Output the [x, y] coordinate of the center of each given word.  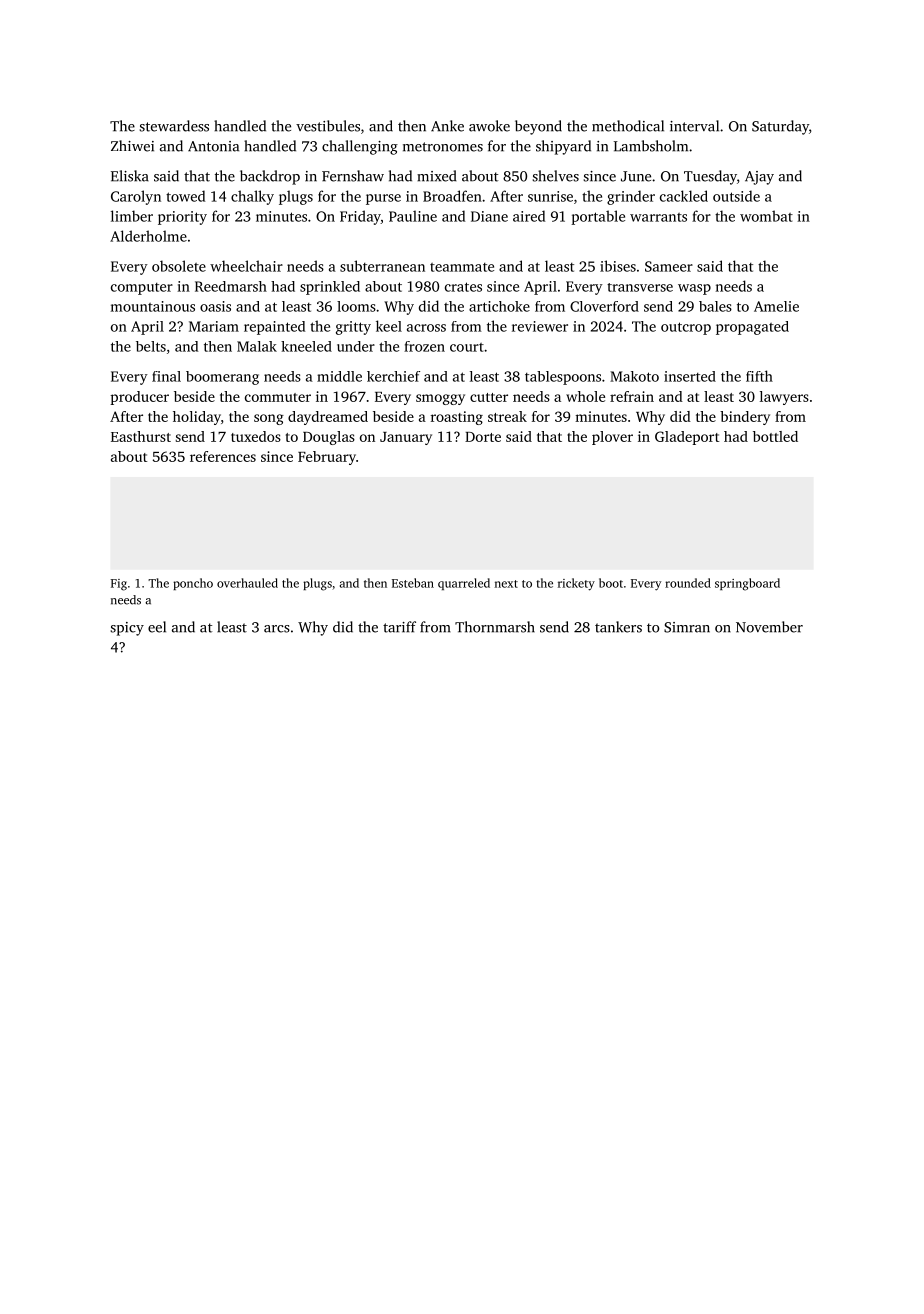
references [223, 456]
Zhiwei [132, 146]
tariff [399, 627]
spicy [127, 629]
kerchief [393, 376]
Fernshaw [353, 176]
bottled [775, 436]
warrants [658, 217]
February [327, 458]
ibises [618, 266]
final [166, 376]
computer [142, 289]
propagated [752, 328]
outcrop [686, 328]
